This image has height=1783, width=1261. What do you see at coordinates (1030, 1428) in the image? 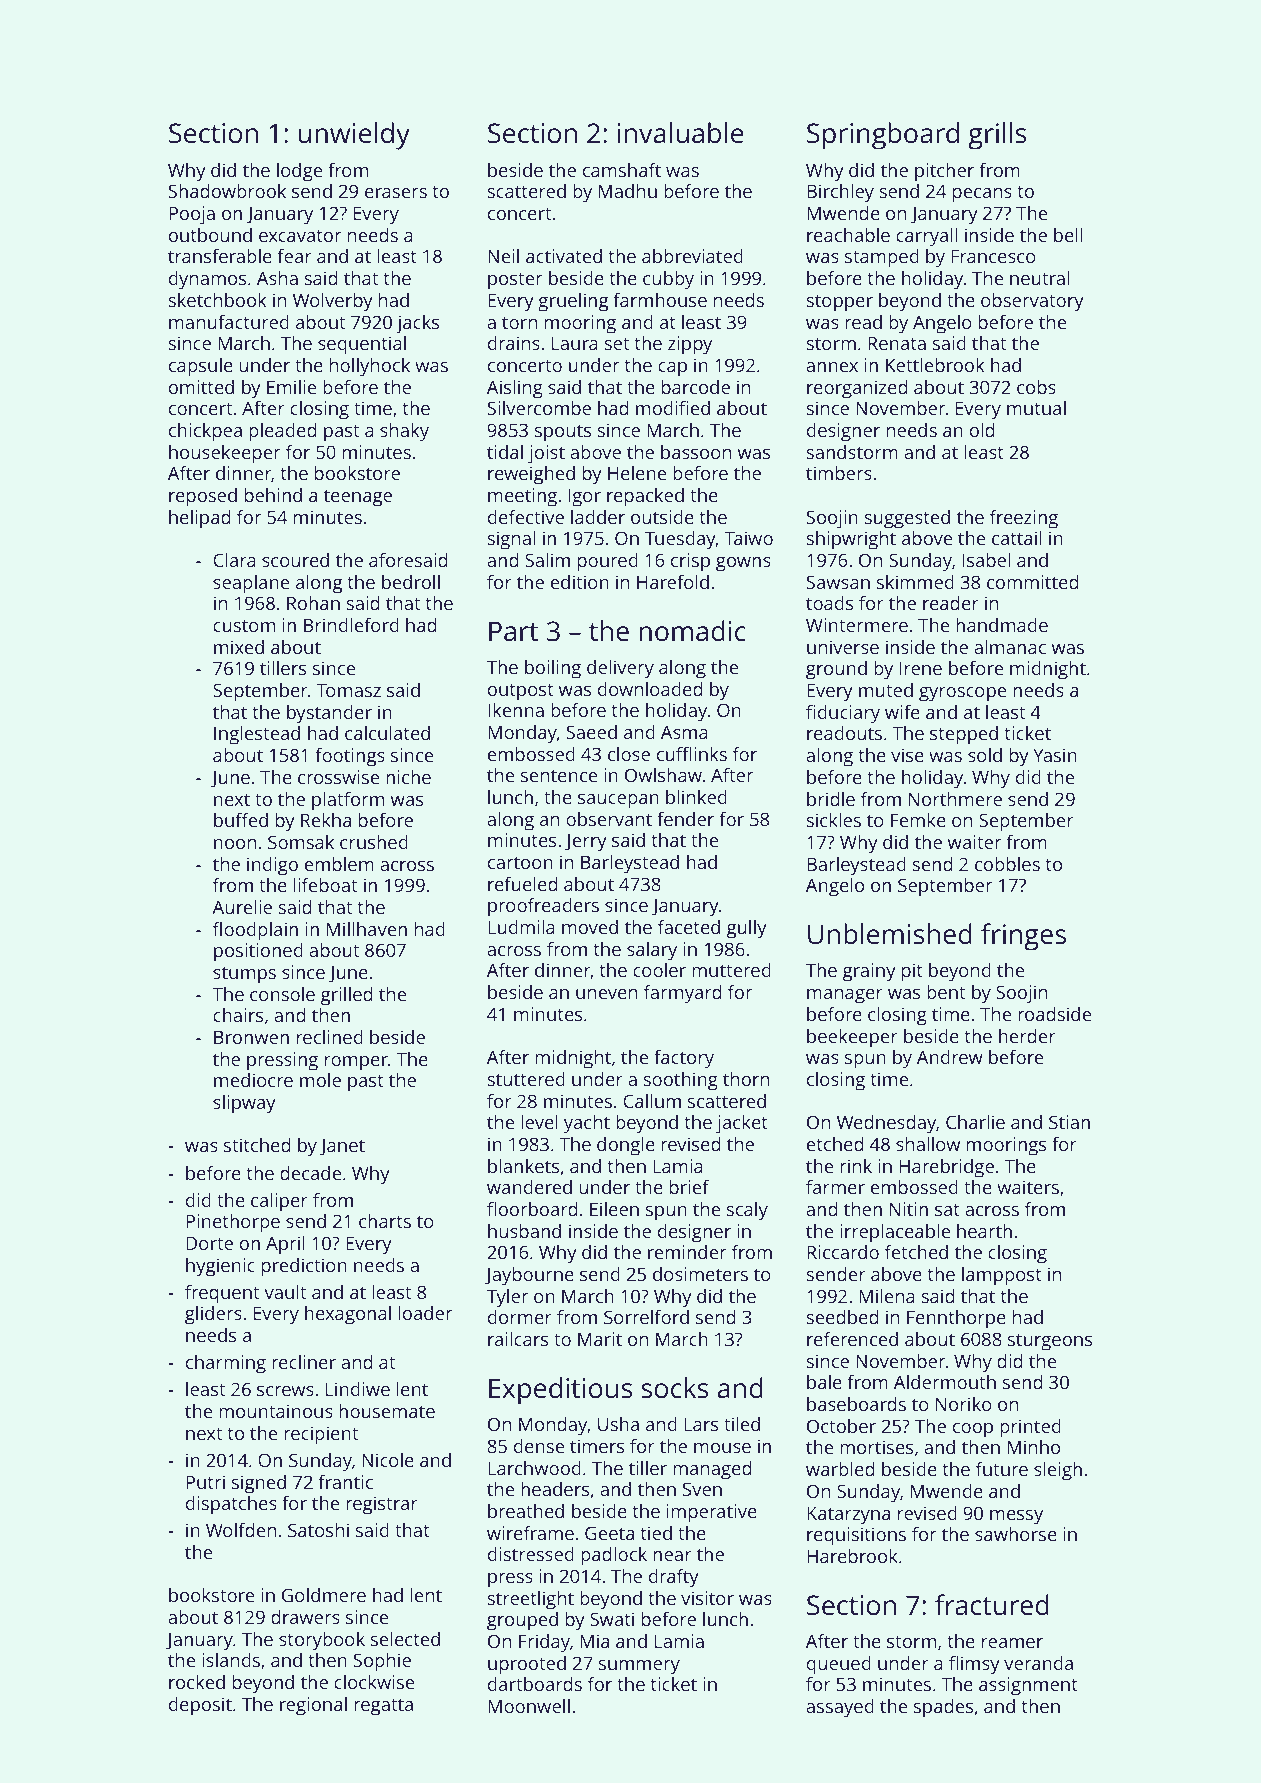
I see `printed` at bounding box center [1030, 1428].
